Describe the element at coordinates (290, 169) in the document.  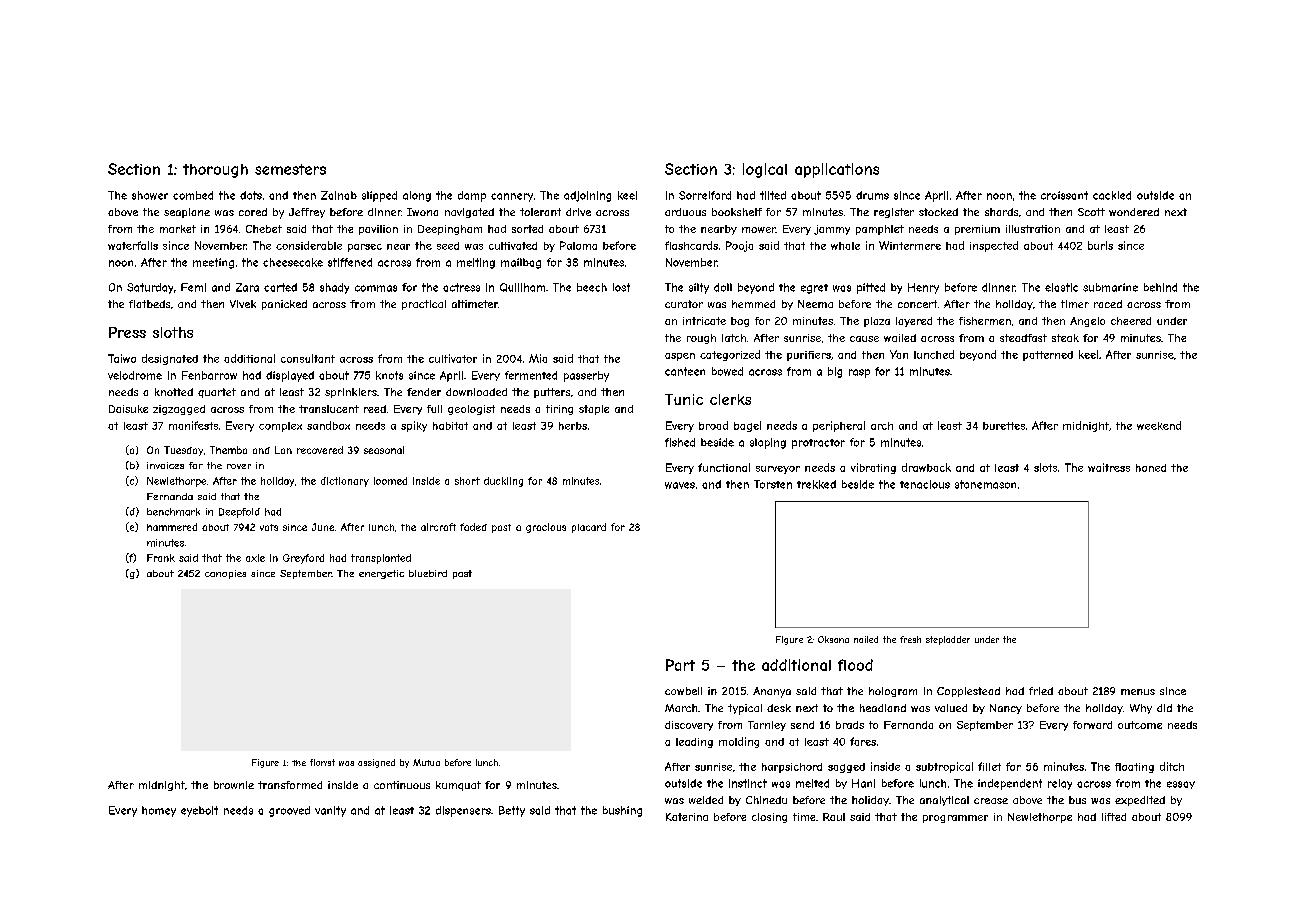
I see `semesters` at that location.
